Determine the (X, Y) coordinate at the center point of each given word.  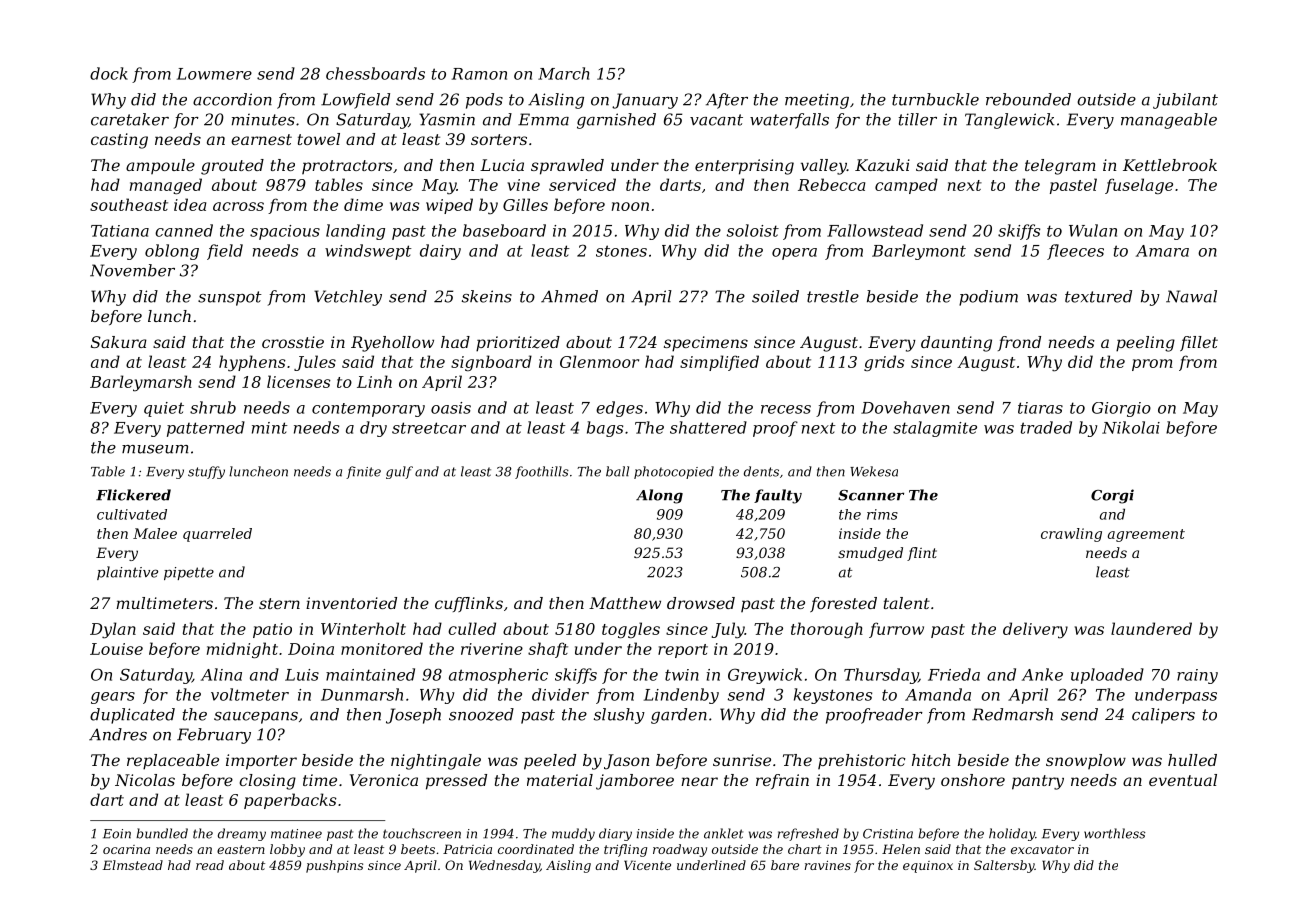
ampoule (160, 166)
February (214, 736)
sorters (499, 139)
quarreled (217, 535)
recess (786, 409)
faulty (778, 496)
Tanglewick (1009, 121)
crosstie (293, 342)
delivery (1035, 630)
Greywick (765, 676)
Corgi (1112, 496)
